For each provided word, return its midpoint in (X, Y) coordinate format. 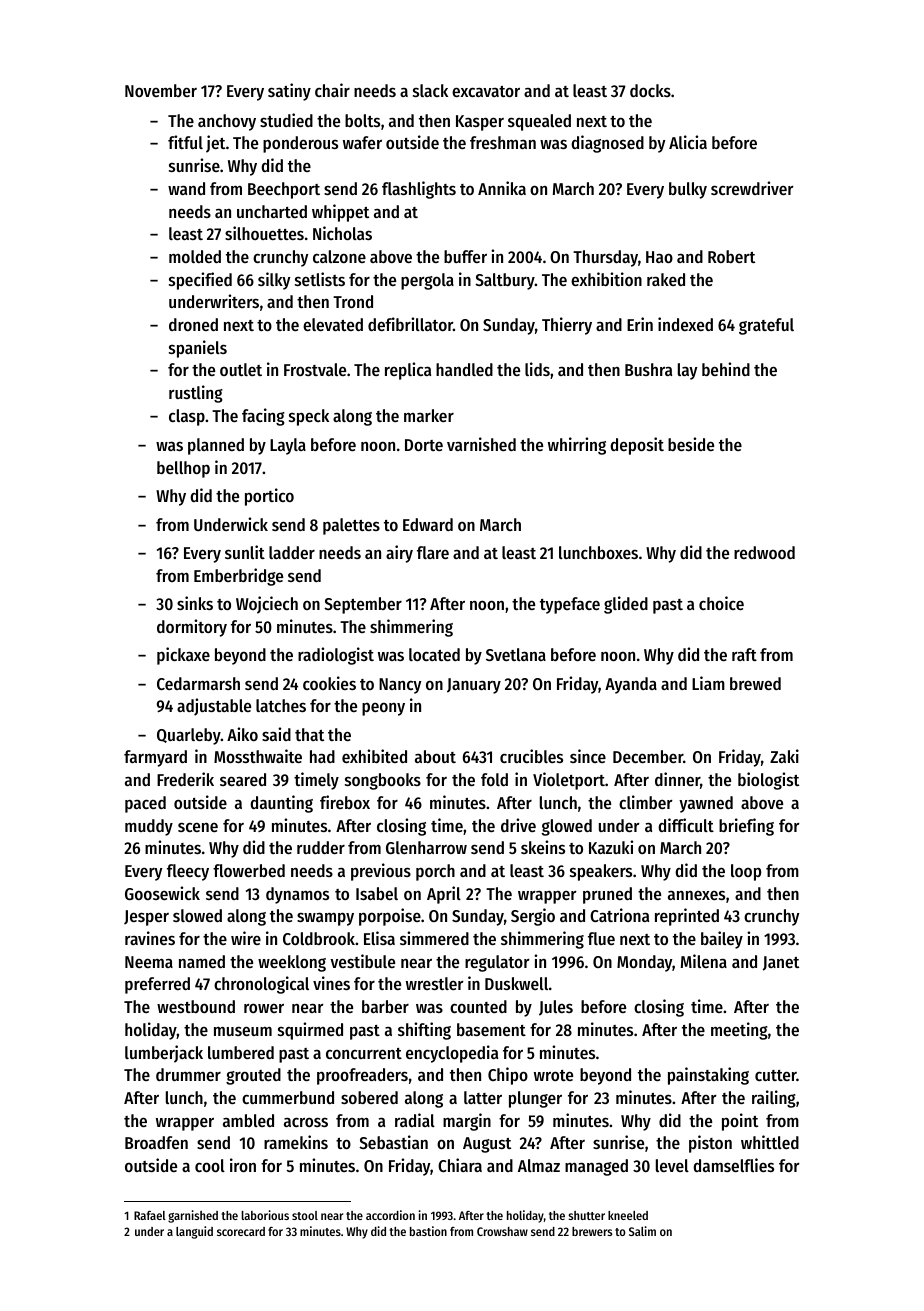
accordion (390, 1215)
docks (650, 90)
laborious (265, 1215)
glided (626, 605)
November (161, 90)
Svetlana (516, 654)
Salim (642, 1231)
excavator (486, 91)
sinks (195, 603)
